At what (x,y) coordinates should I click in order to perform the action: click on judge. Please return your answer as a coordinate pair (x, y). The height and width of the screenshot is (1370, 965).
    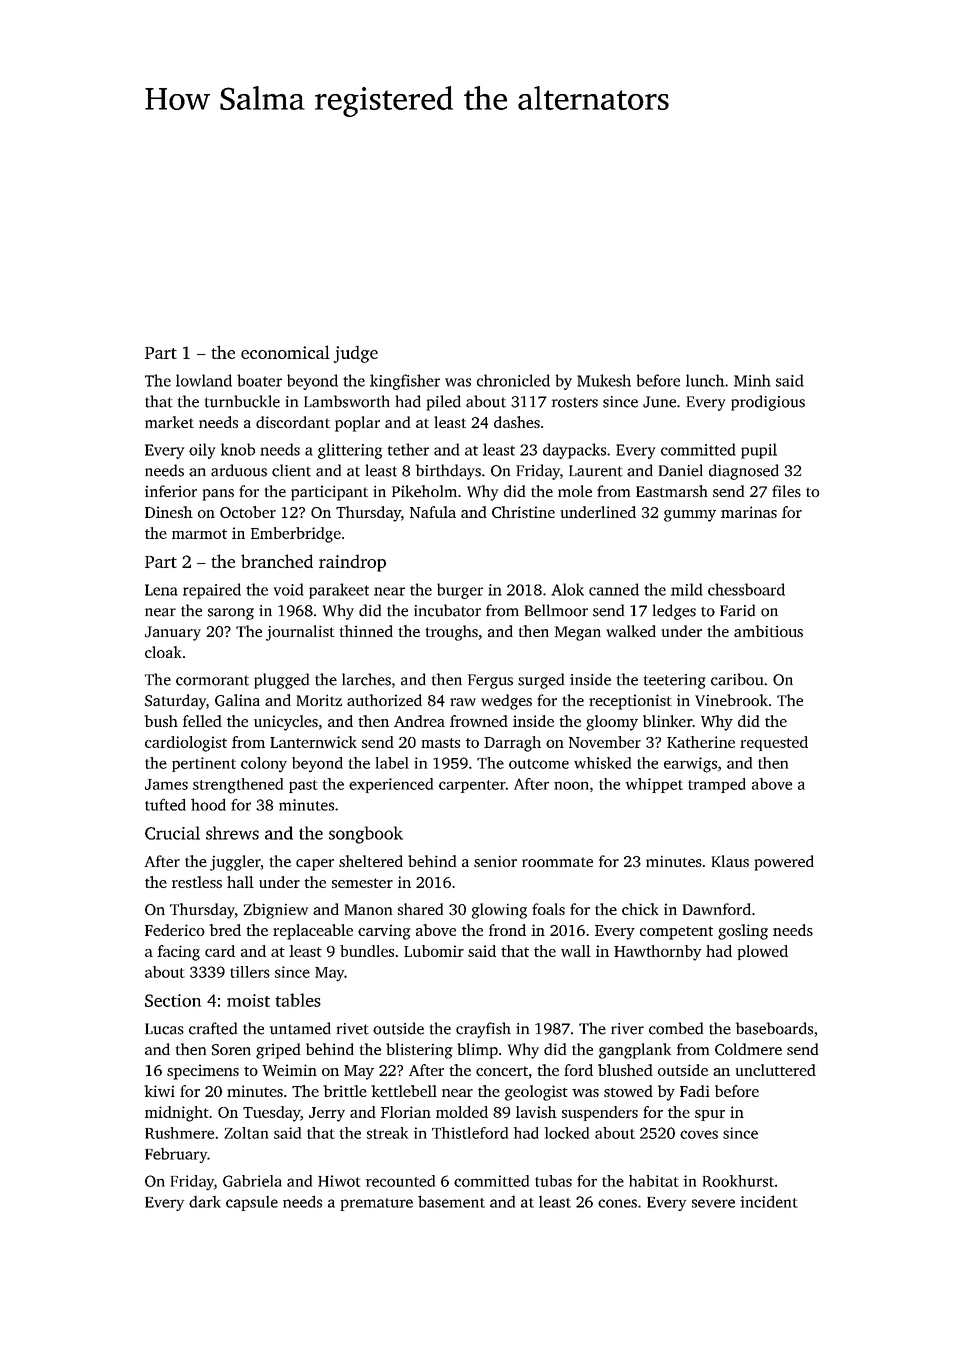
    Looking at the image, I should click on (355, 354).
